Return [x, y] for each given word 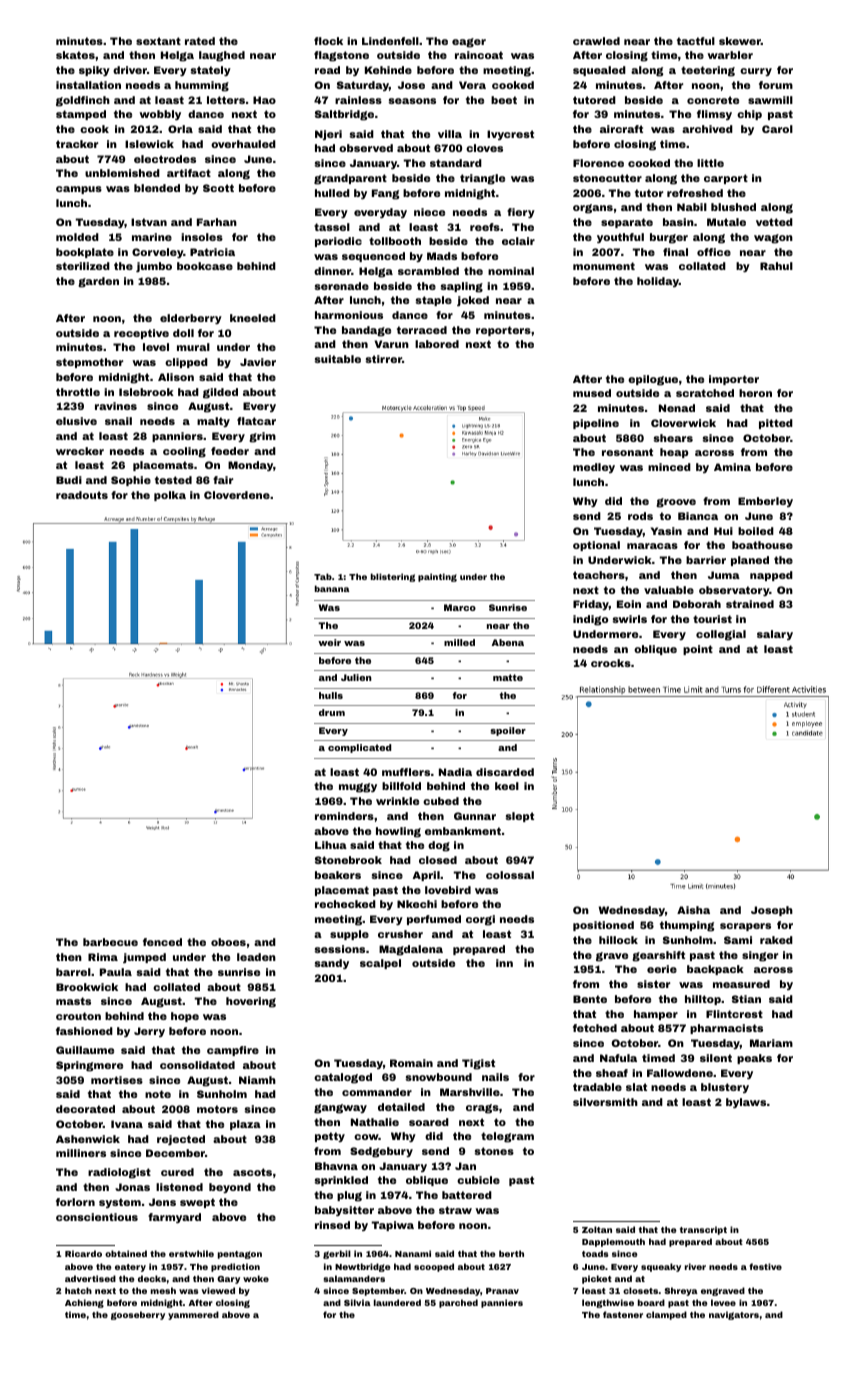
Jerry [149, 1032]
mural [193, 347]
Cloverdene [237, 495]
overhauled [243, 144]
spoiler [508, 731]
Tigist [478, 1064]
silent [716, 1058]
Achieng [84, 1303]
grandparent [350, 179]
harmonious [349, 315]
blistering [393, 577]
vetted [774, 222]
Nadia [455, 772]
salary [775, 635]
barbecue [110, 942]
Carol [777, 129]
